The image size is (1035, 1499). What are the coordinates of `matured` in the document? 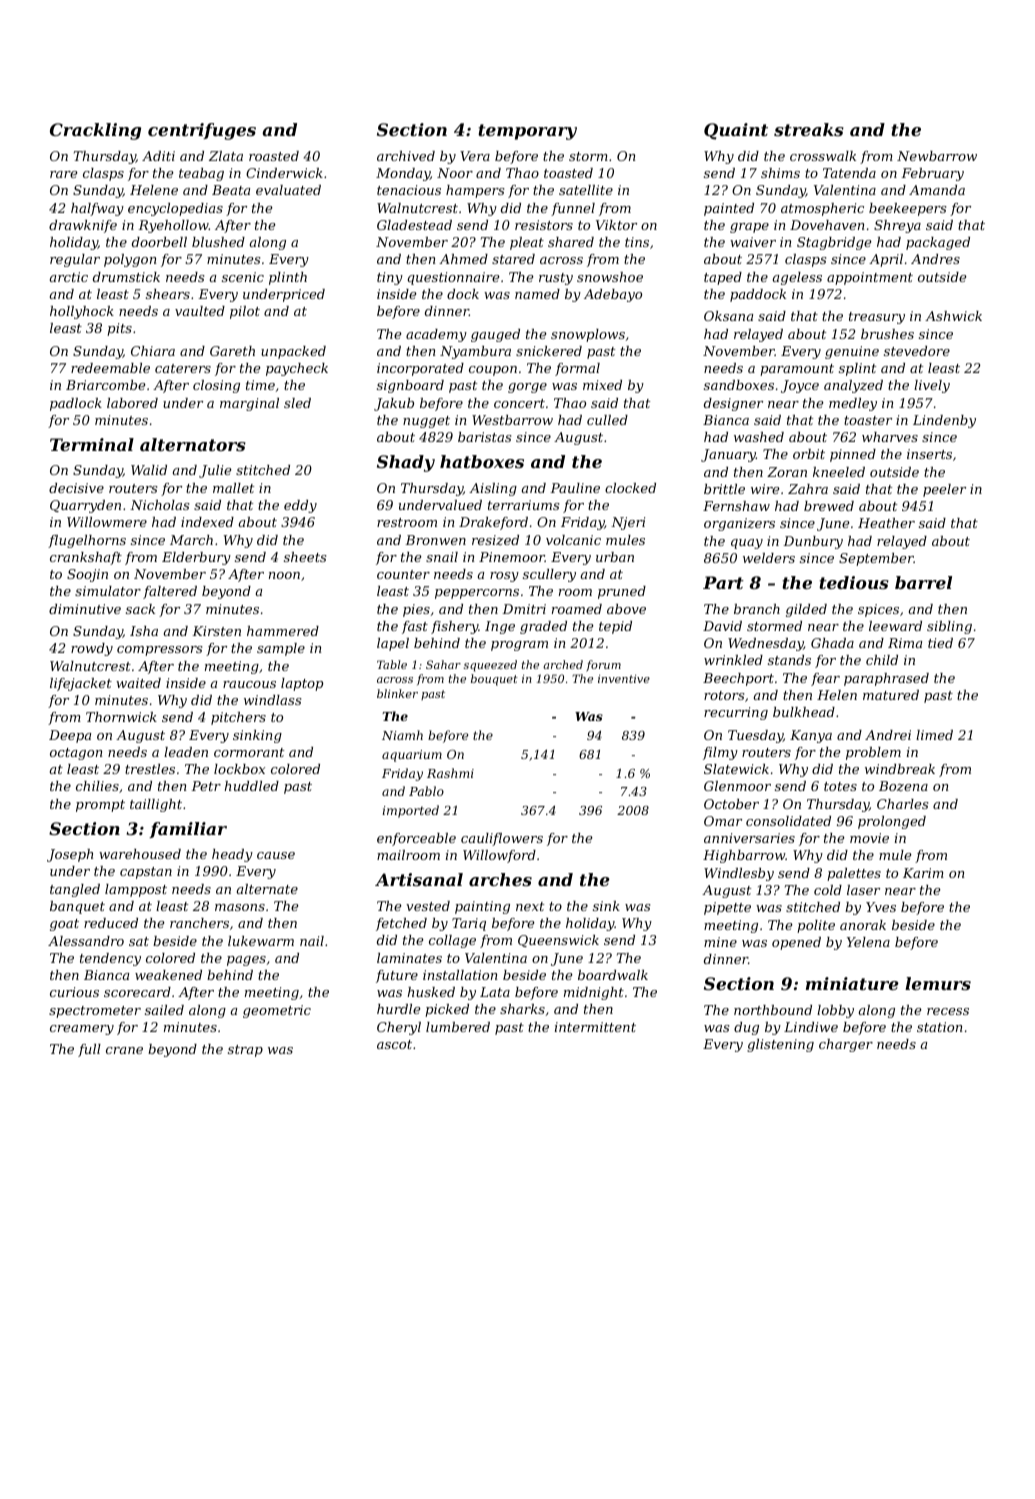 It's located at (891, 695).
